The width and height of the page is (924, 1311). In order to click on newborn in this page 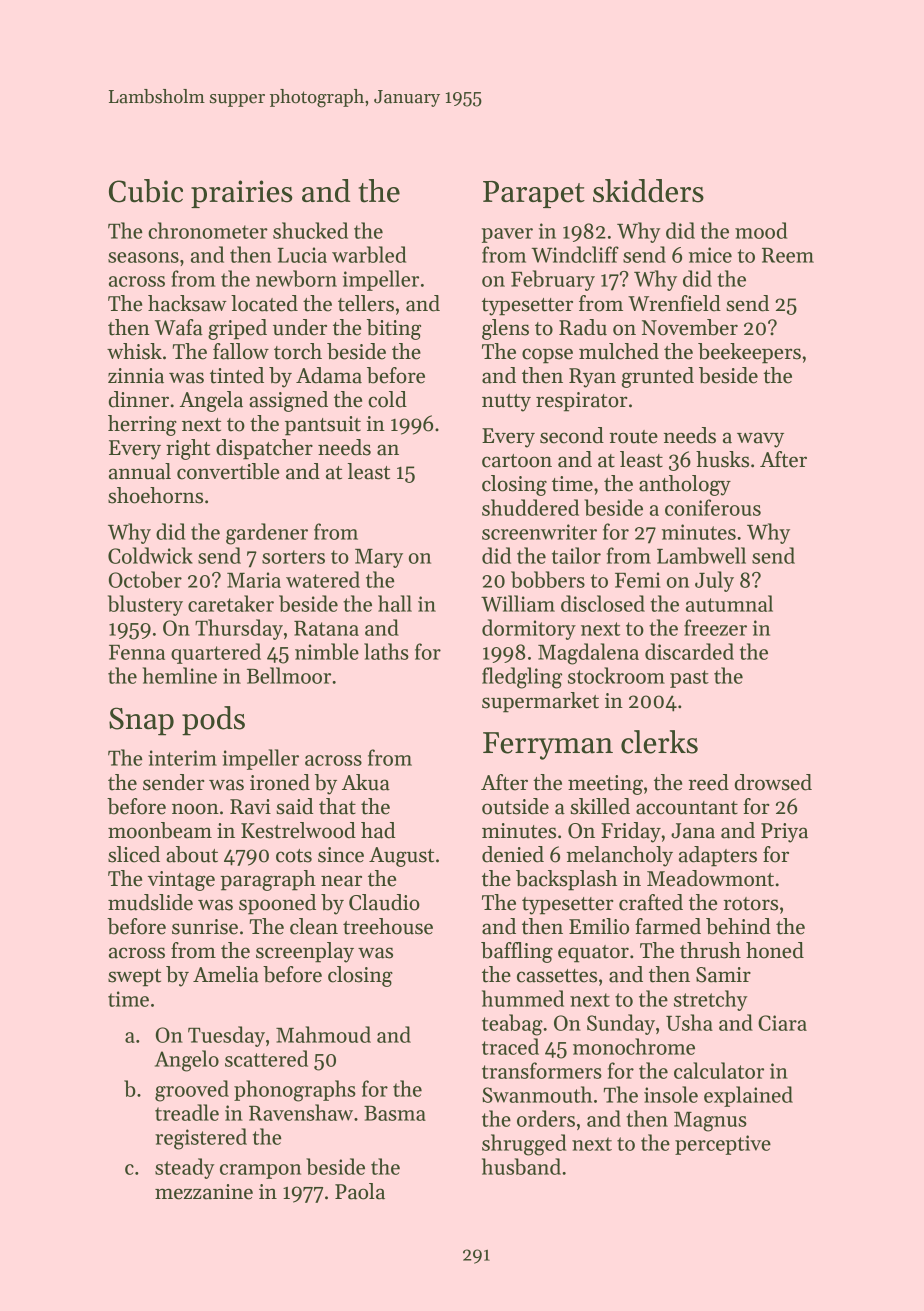, I will do `click(296, 278)`.
